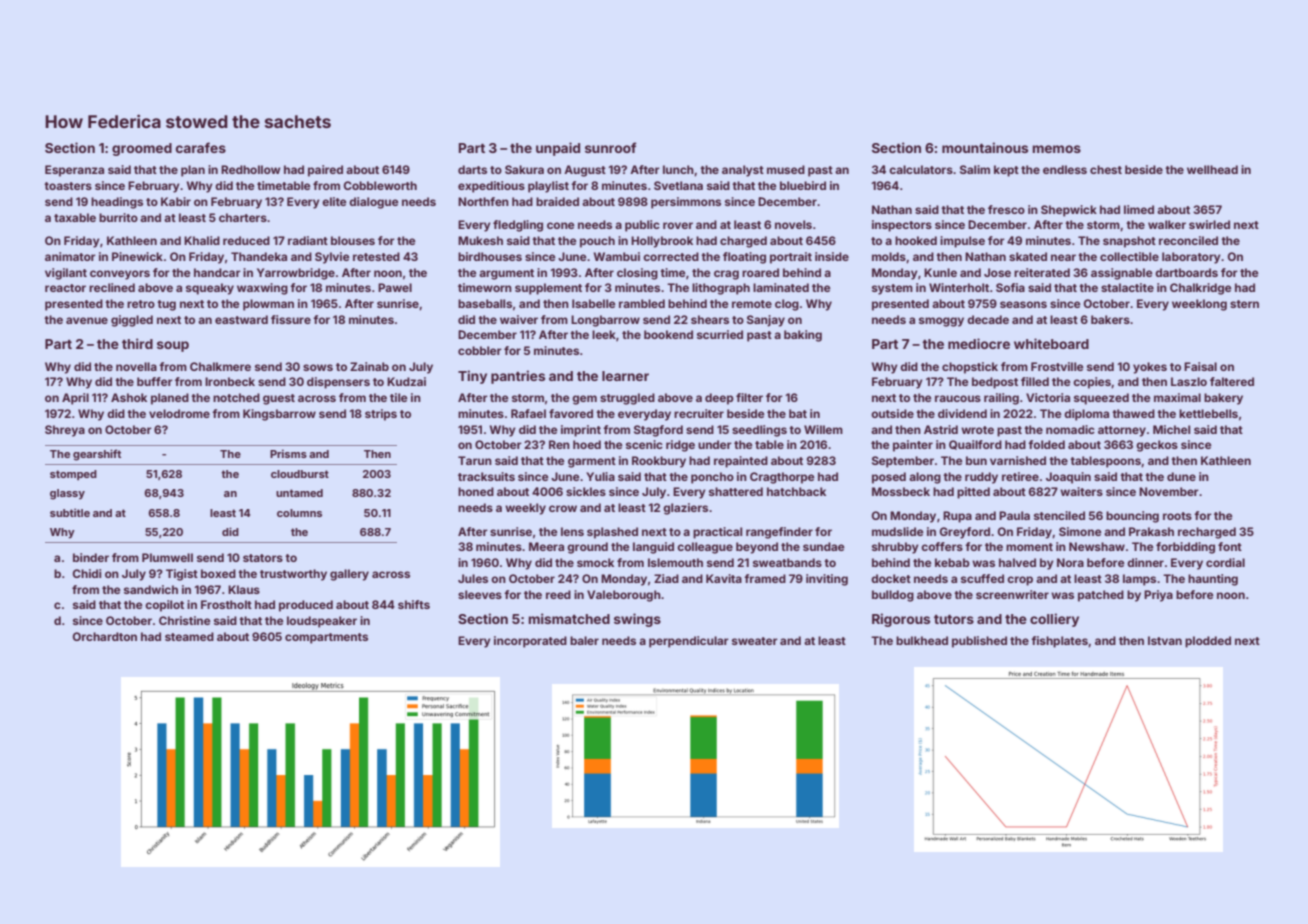 The image size is (1308, 924). Describe the element at coordinates (485, 303) in the image. I see `baseballs` at that location.
